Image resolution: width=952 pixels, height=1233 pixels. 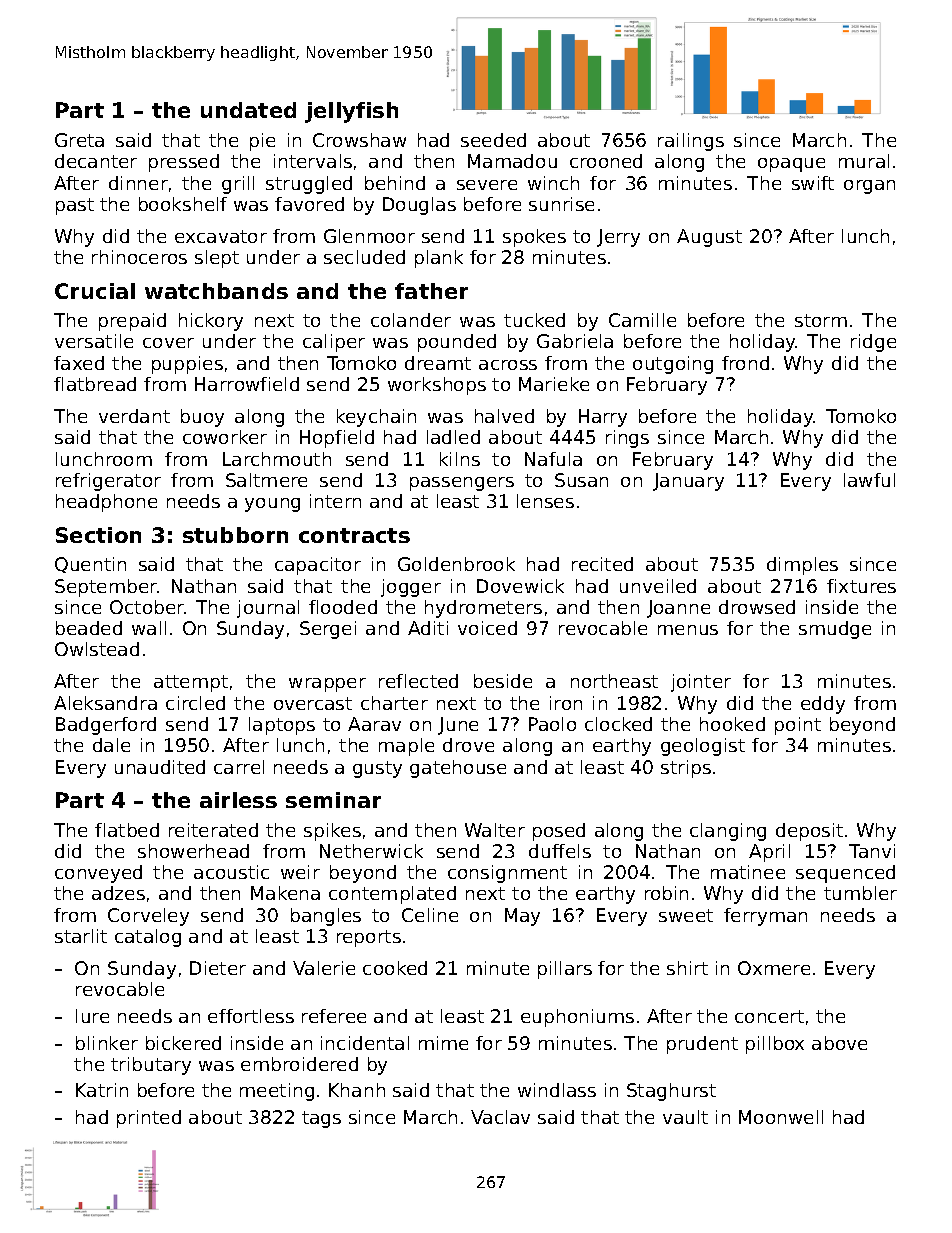 I want to click on rings, so click(x=627, y=439).
